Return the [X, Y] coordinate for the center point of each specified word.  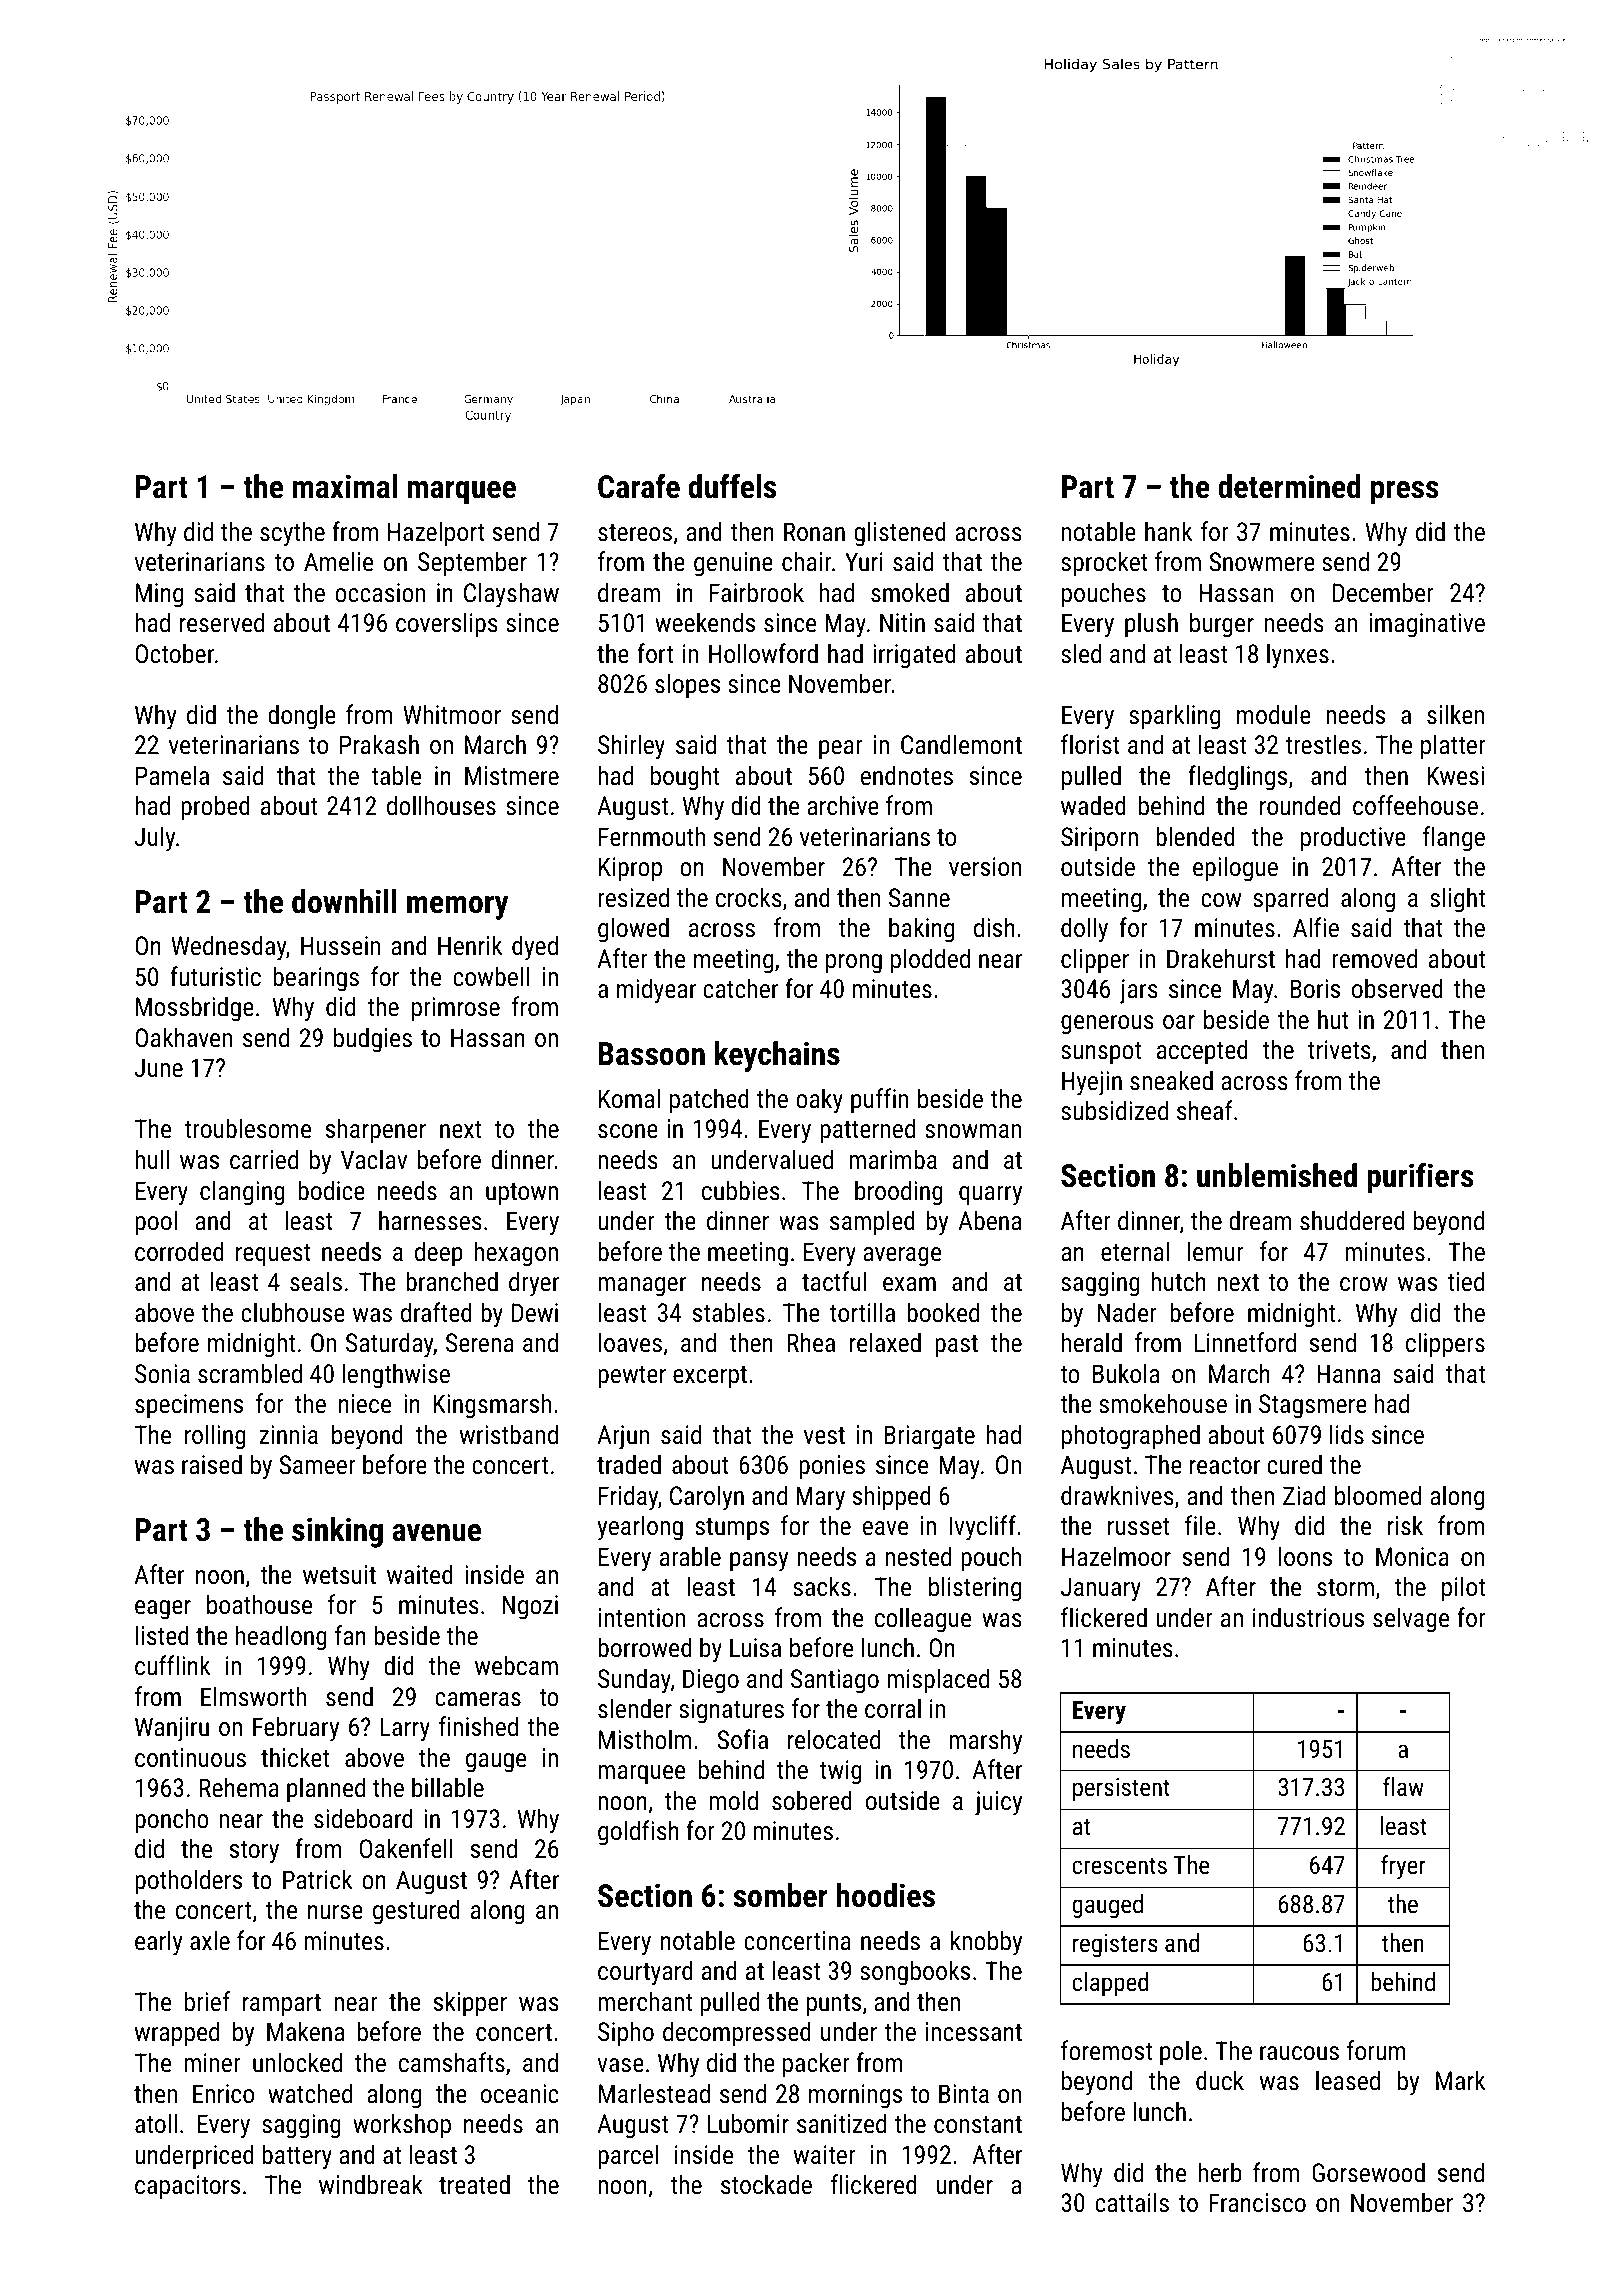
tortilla [862, 1312]
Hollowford [763, 653]
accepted [1202, 1052]
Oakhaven [183, 1037]
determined [1289, 486]
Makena [305, 2031]
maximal [345, 486]
